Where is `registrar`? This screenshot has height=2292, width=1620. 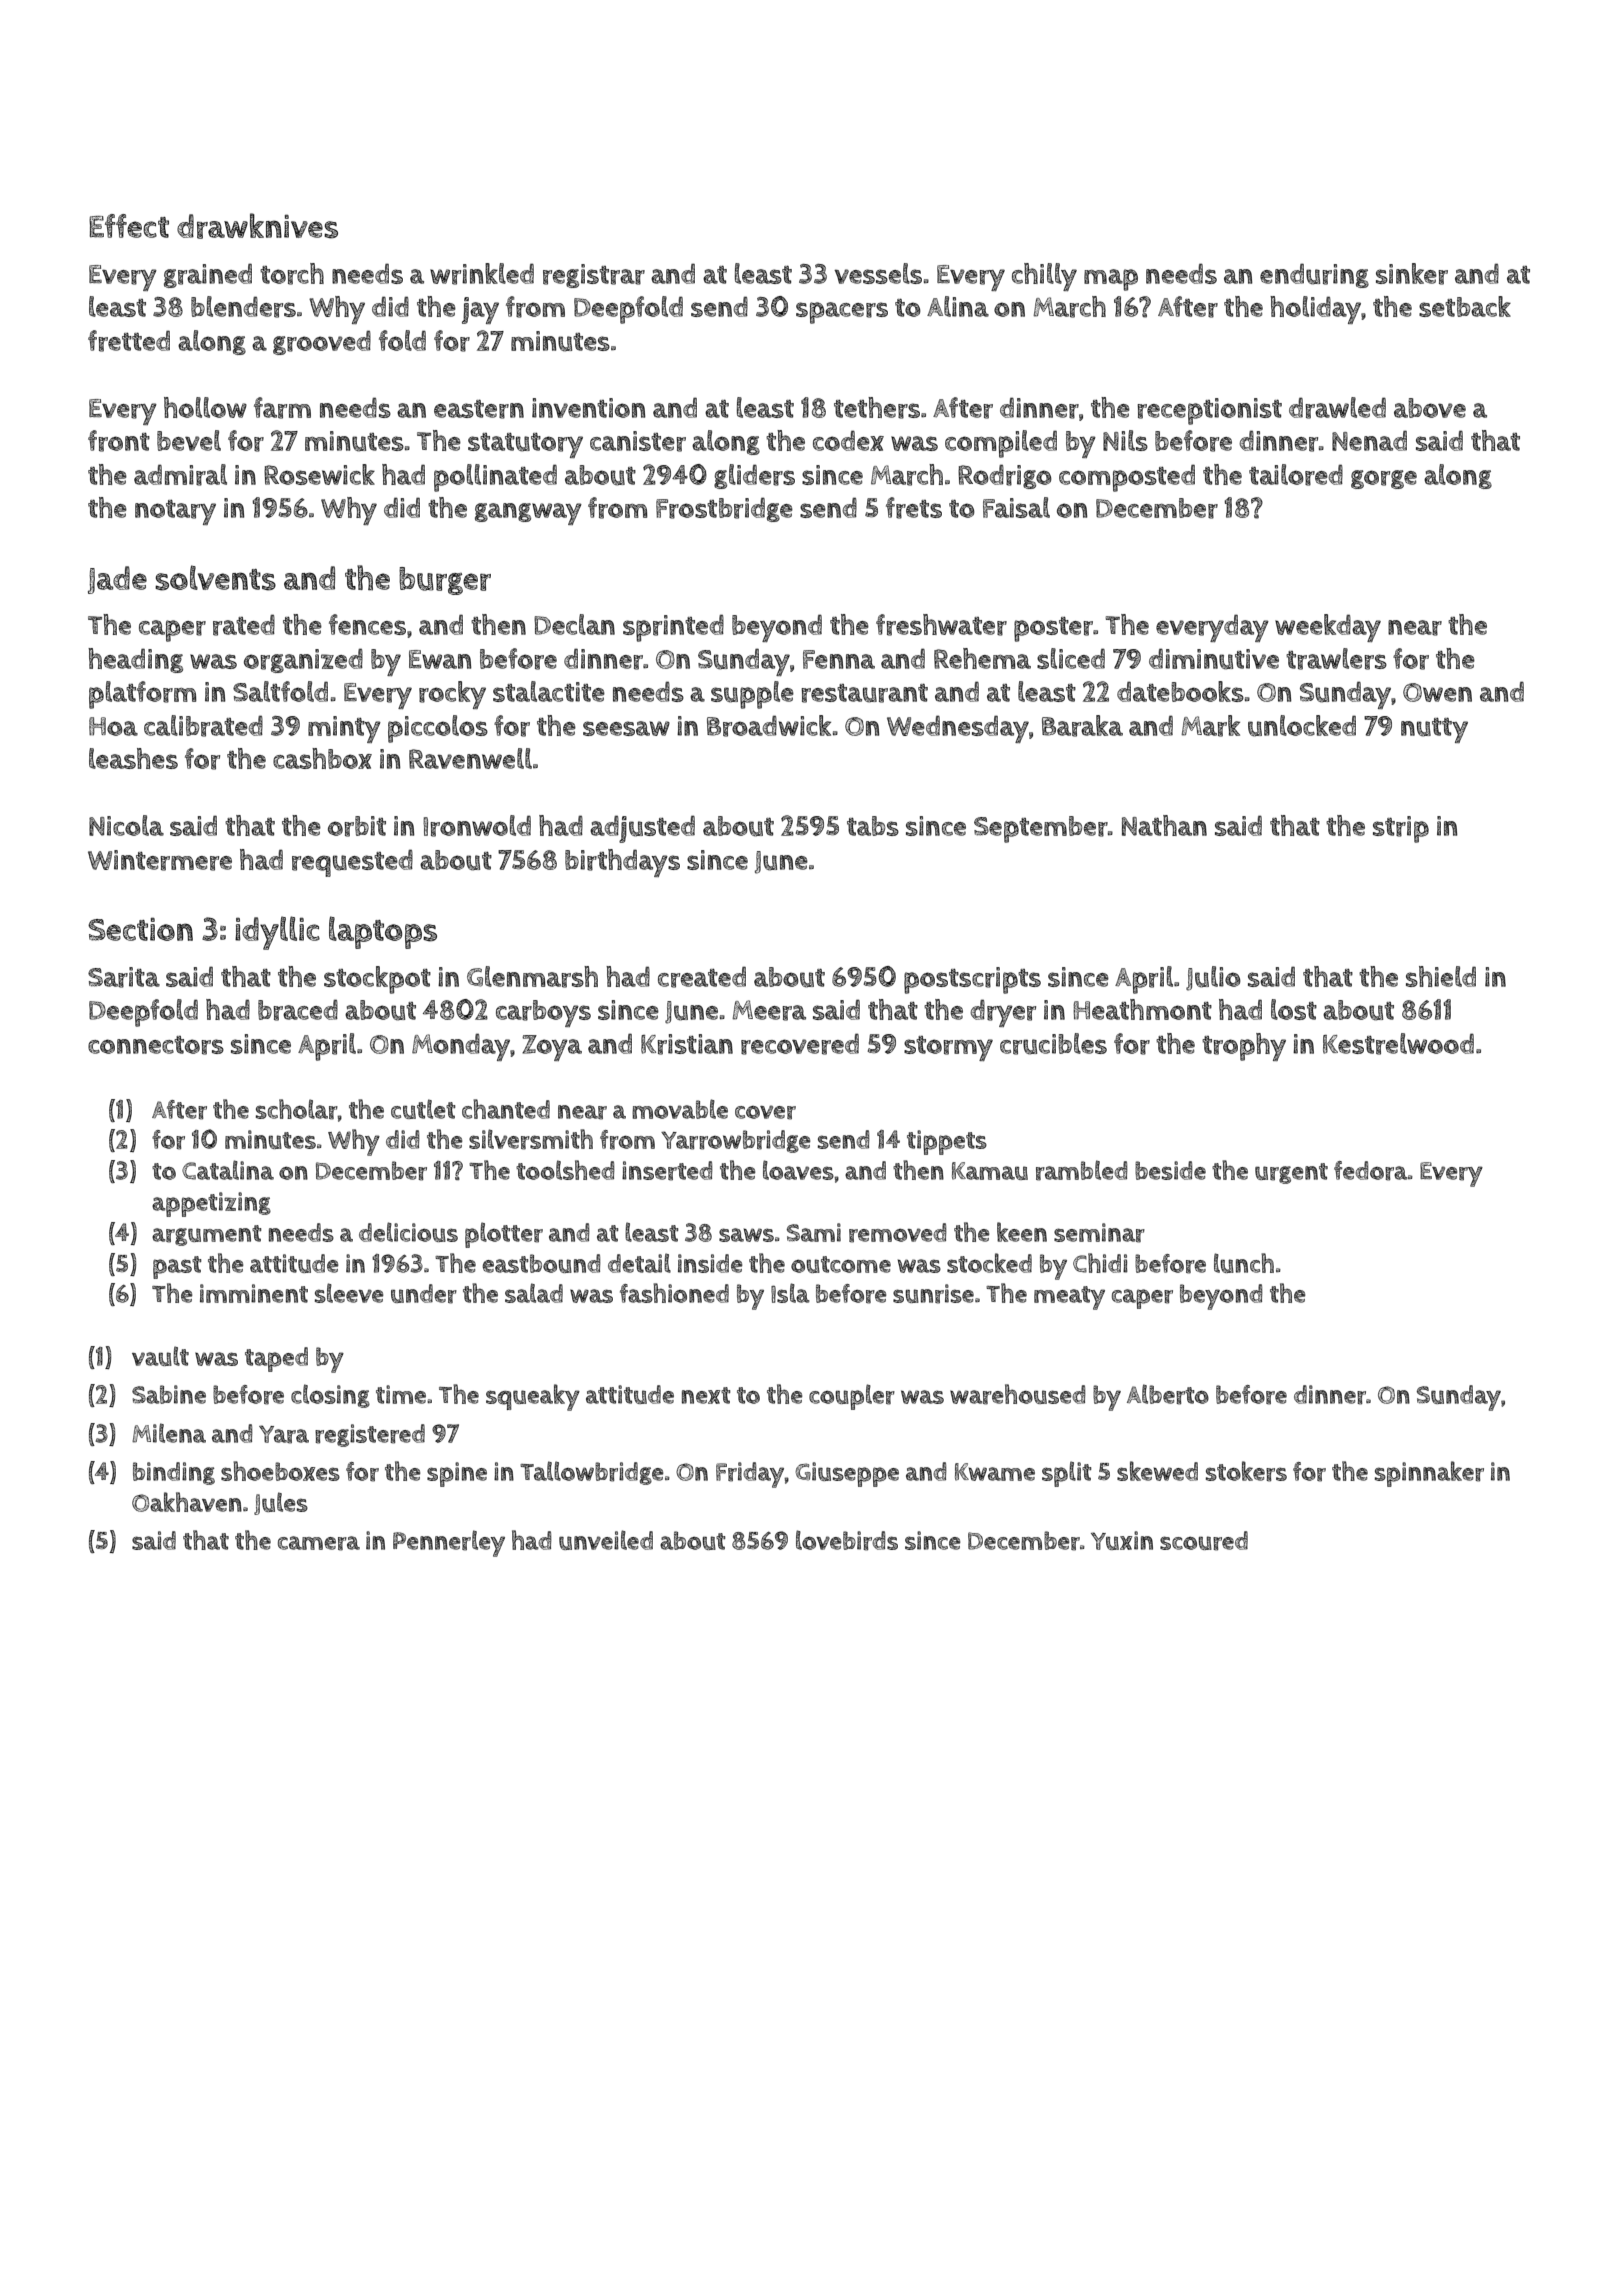 registrar is located at coordinates (594, 276).
